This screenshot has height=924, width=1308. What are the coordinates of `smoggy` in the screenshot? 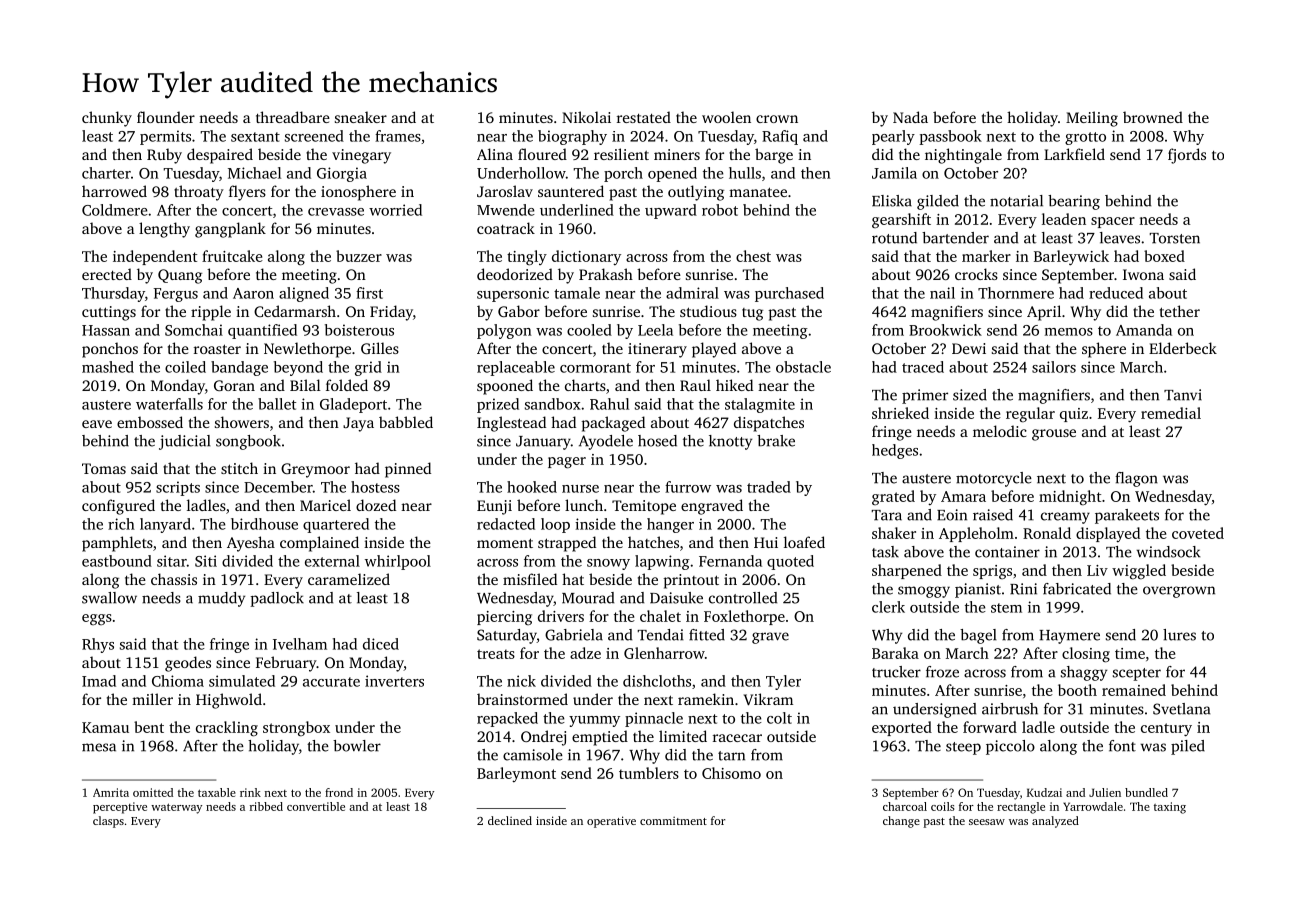 It's located at (924, 592).
